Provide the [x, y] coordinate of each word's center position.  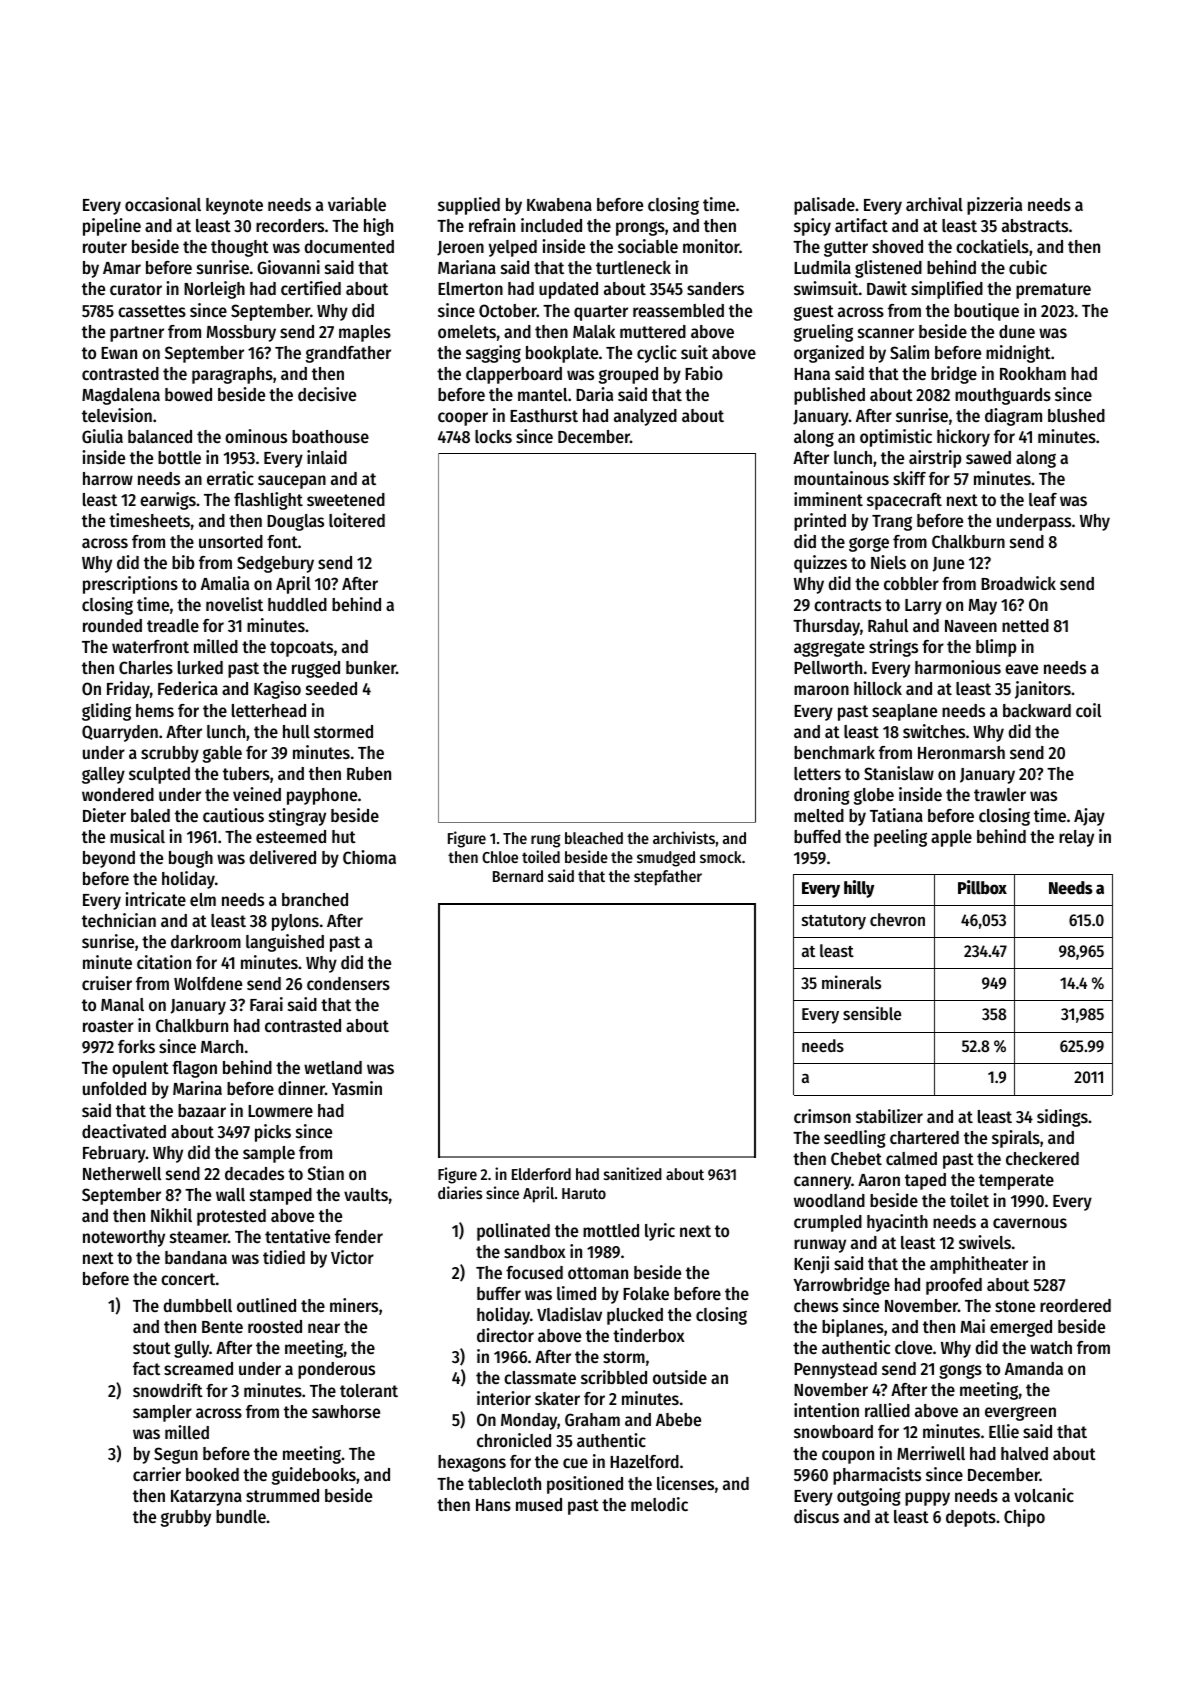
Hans [493, 1505]
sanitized [633, 1173]
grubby [186, 1518]
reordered [1075, 1305]
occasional [163, 204]
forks [136, 1046]
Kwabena [559, 204]
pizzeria [994, 206]
